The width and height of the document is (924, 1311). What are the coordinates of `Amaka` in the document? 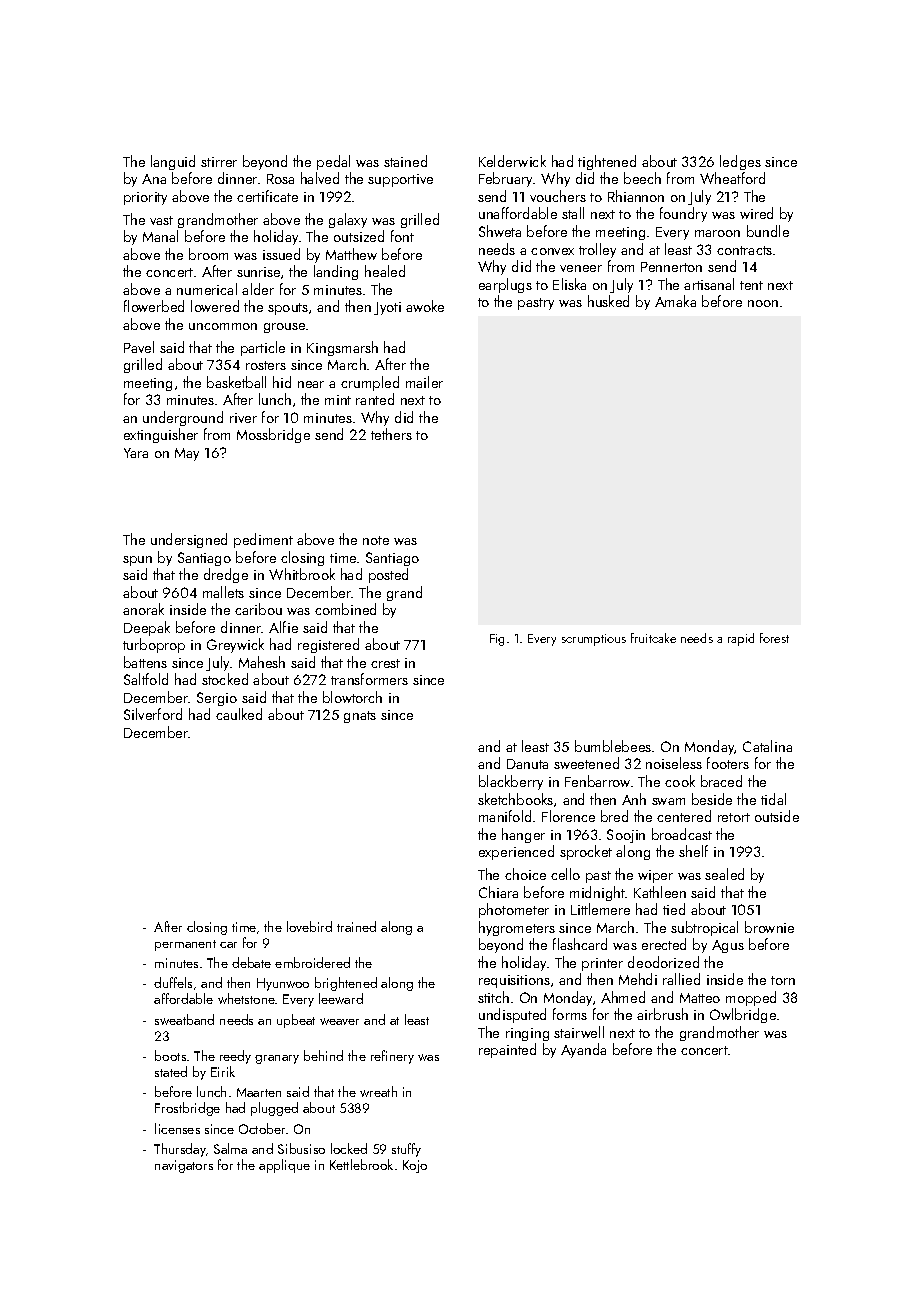 It's located at (675, 301).
